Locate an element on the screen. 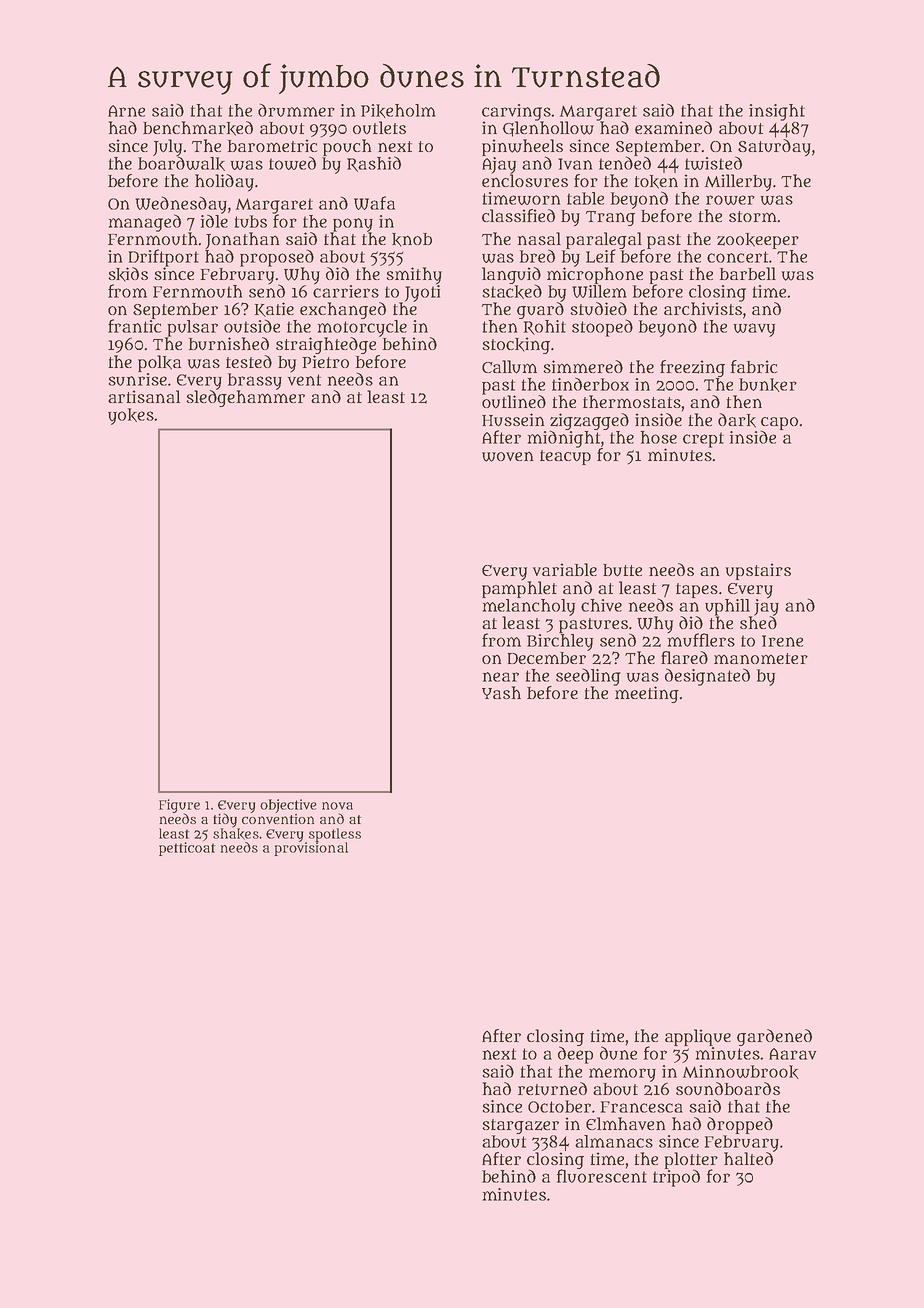 The image size is (924, 1308). yokes is located at coordinates (131, 416).
